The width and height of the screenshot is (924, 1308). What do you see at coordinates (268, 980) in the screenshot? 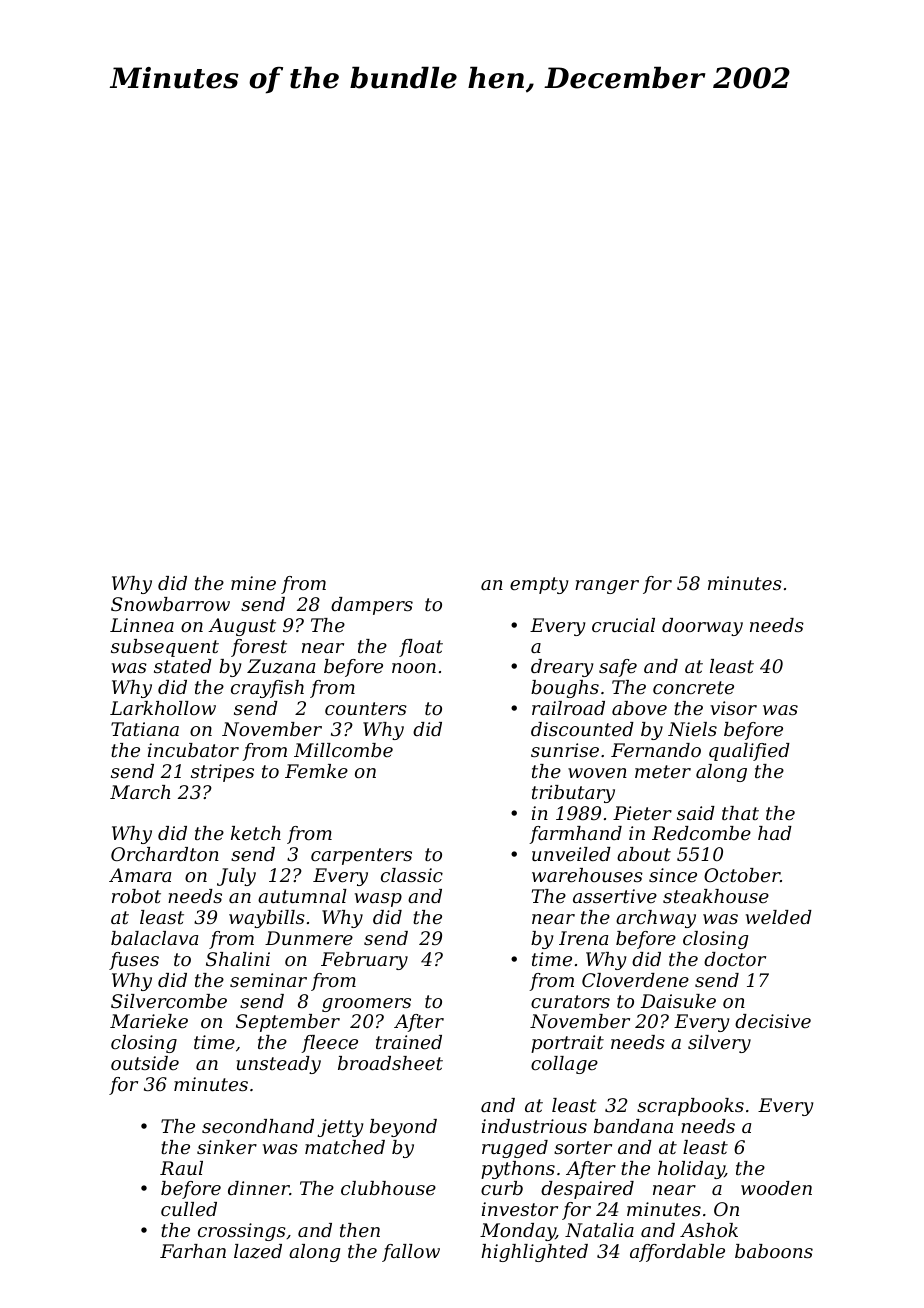
I see `seminar` at bounding box center [268, 980].
